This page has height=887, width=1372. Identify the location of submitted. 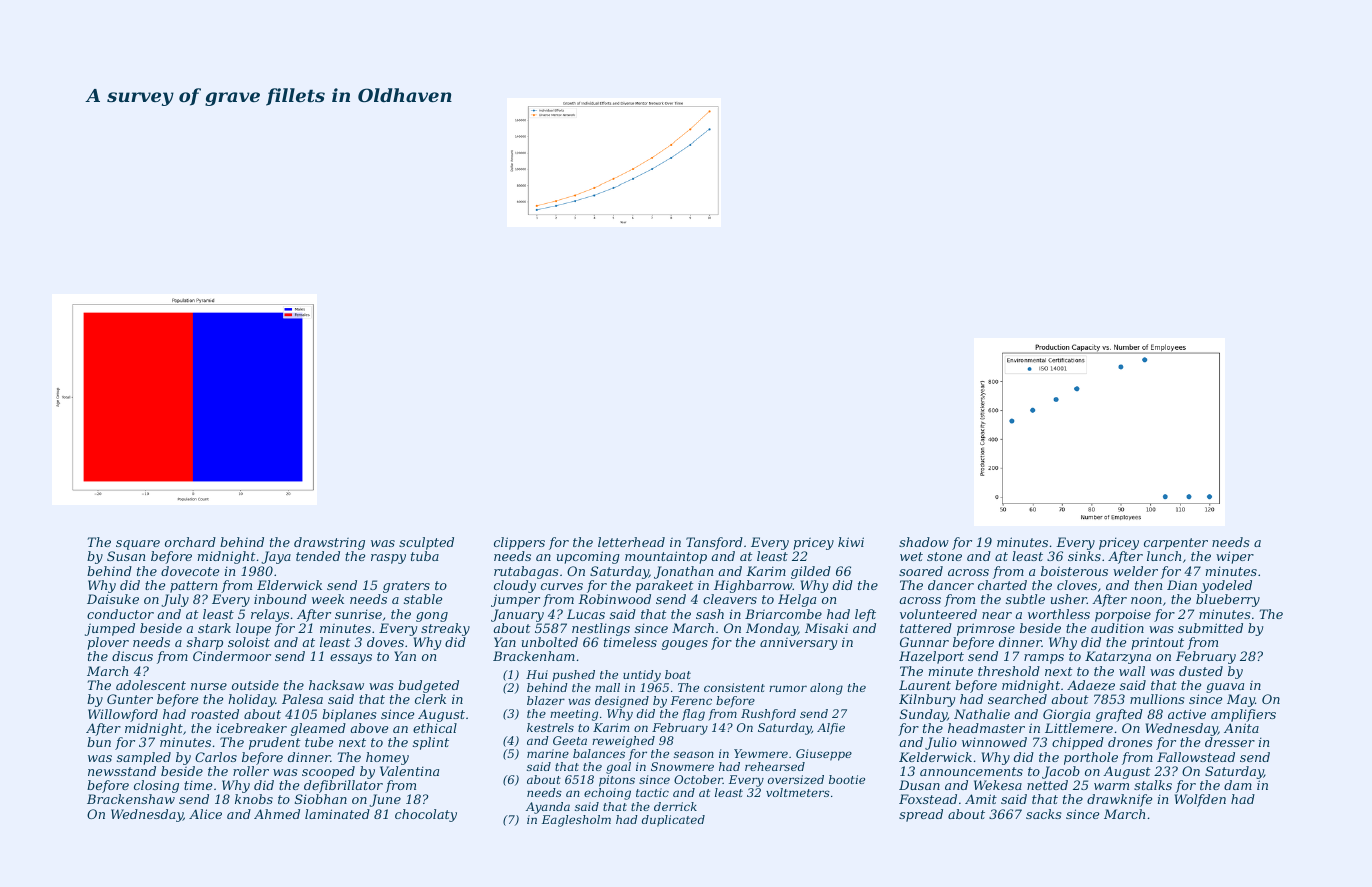
(1210, 628).
